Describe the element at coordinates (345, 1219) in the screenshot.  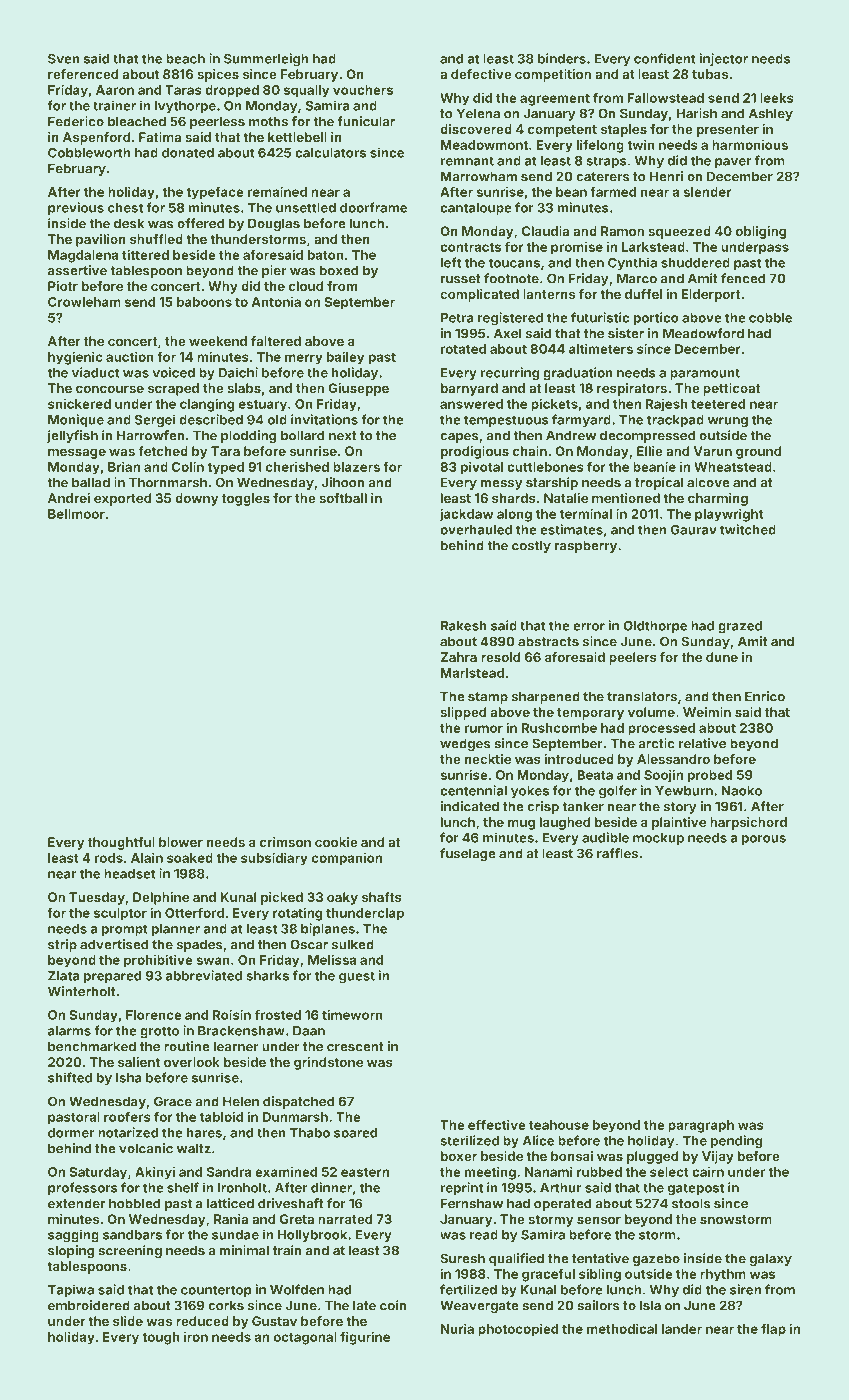
I see `narrated` at that location.
